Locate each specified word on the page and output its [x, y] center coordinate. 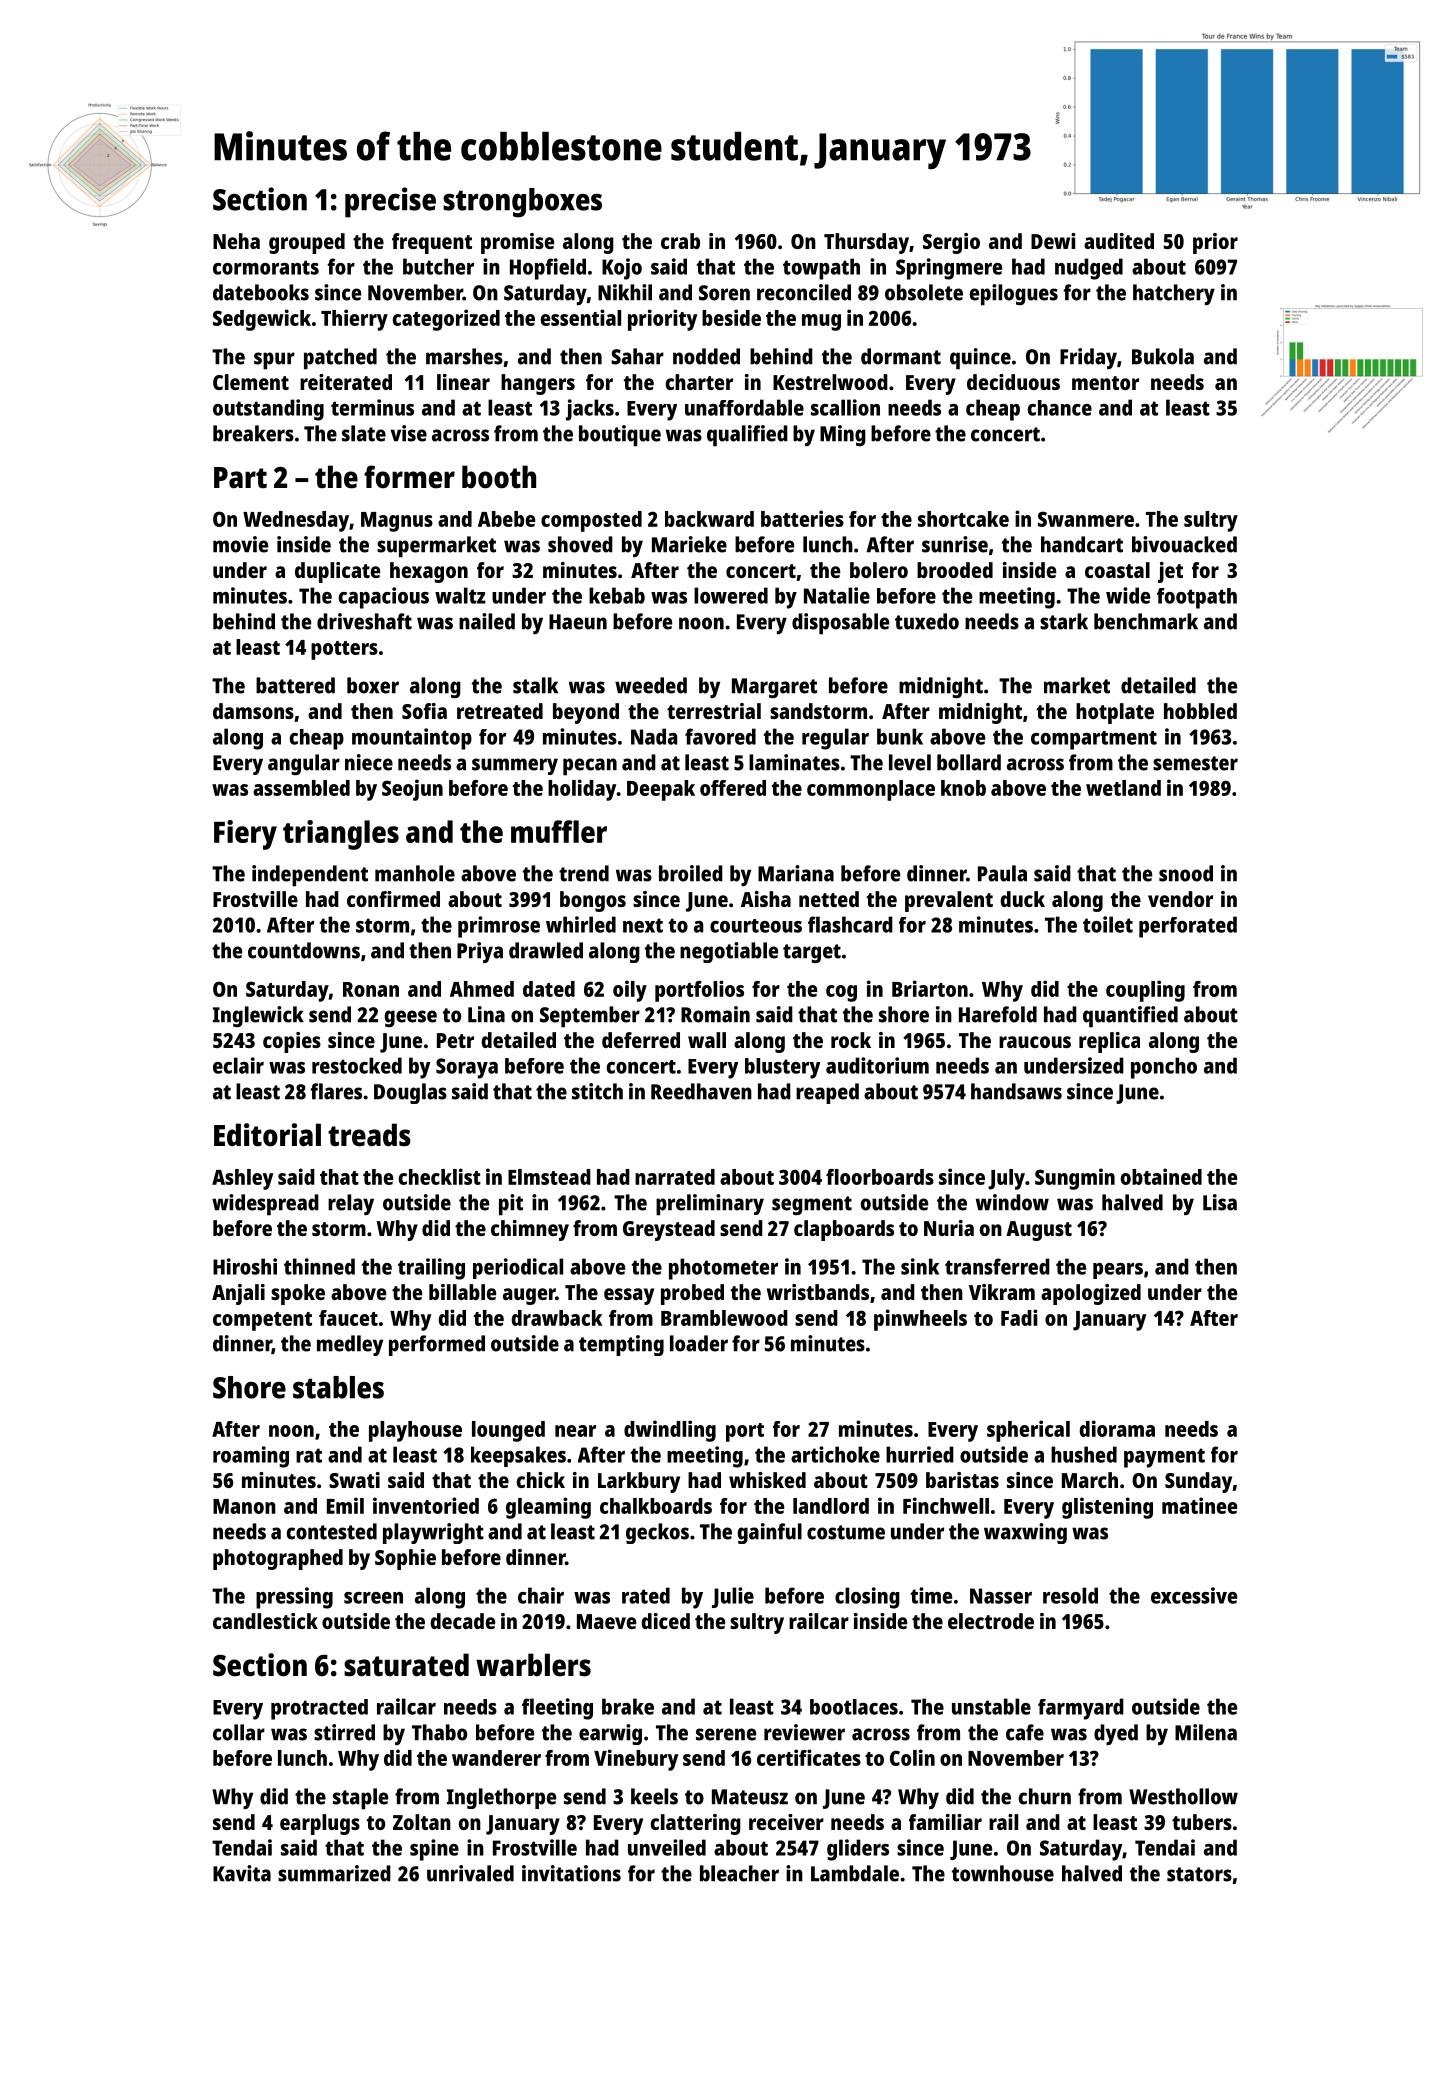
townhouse [1003, 1873]
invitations [571, 1873]
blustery [782, 1068]
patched [340, 359]
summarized [334, 1873]
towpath [821, 269]
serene [726, 1734]
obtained [1161, 1176]
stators [1199, 1874]
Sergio [951, 243]
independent [310, 876]
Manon [244, 1506]
